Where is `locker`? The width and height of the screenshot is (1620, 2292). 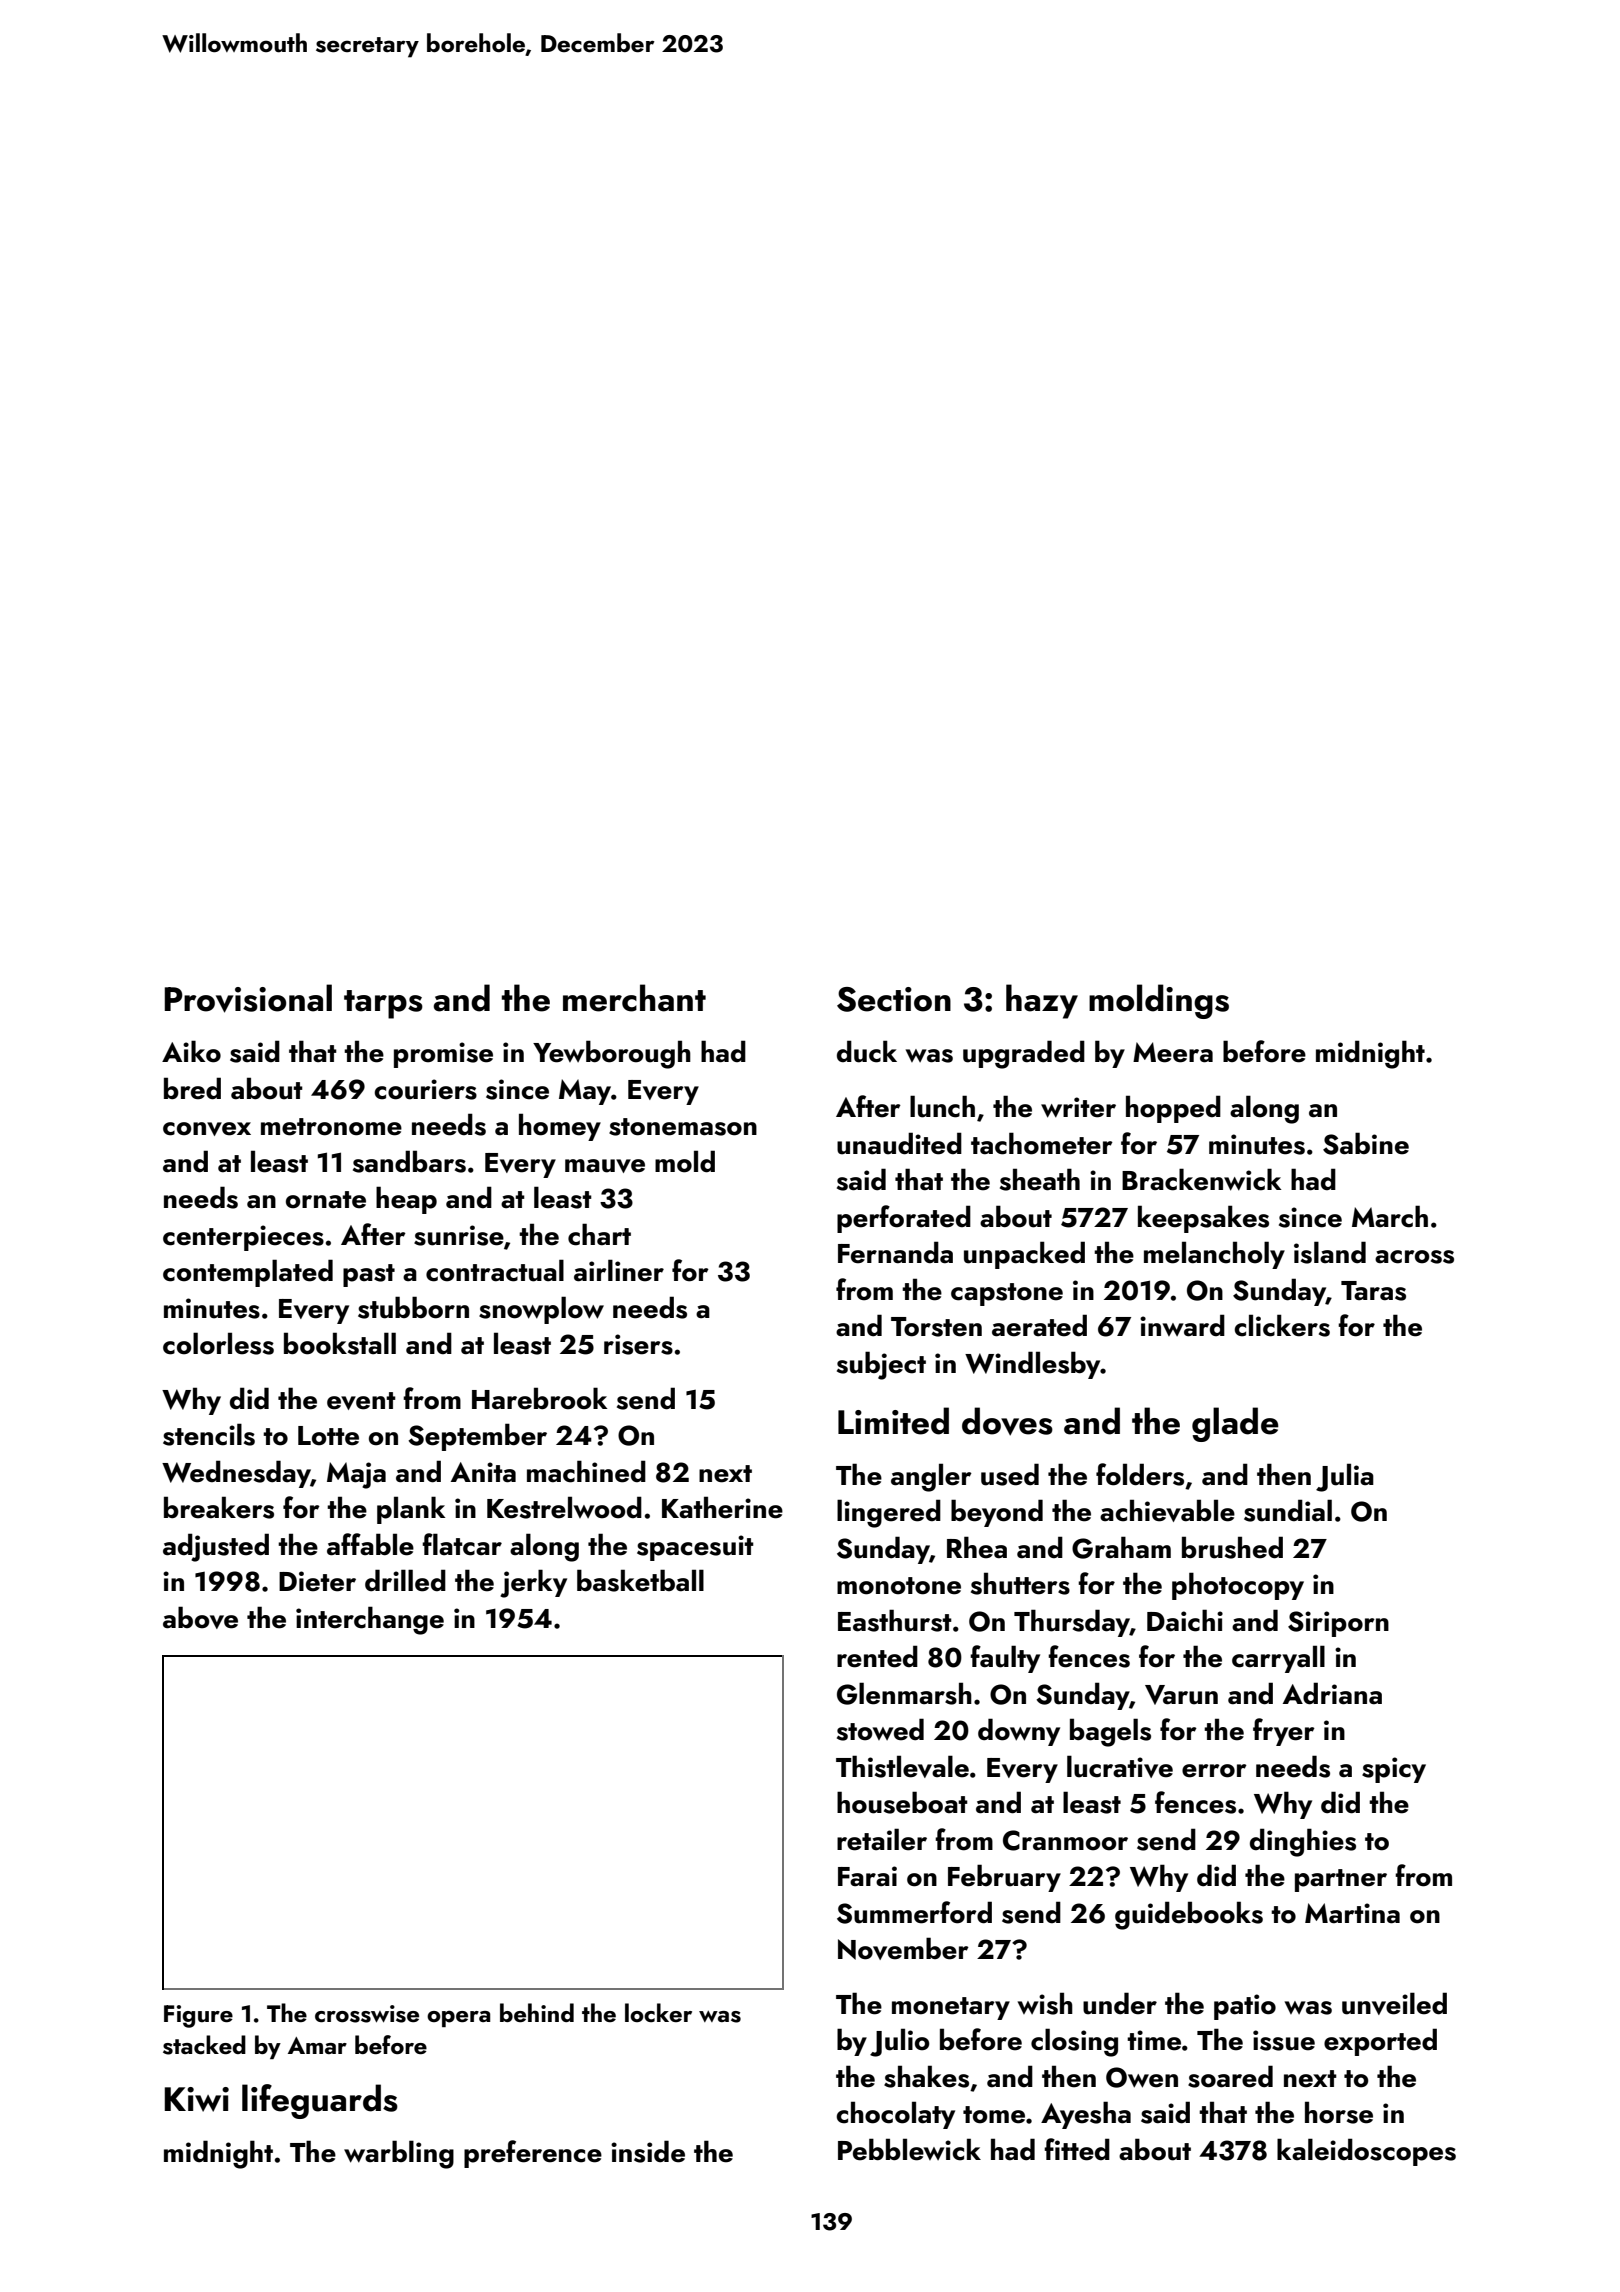 locker is located at coordinates (658, 2012).
